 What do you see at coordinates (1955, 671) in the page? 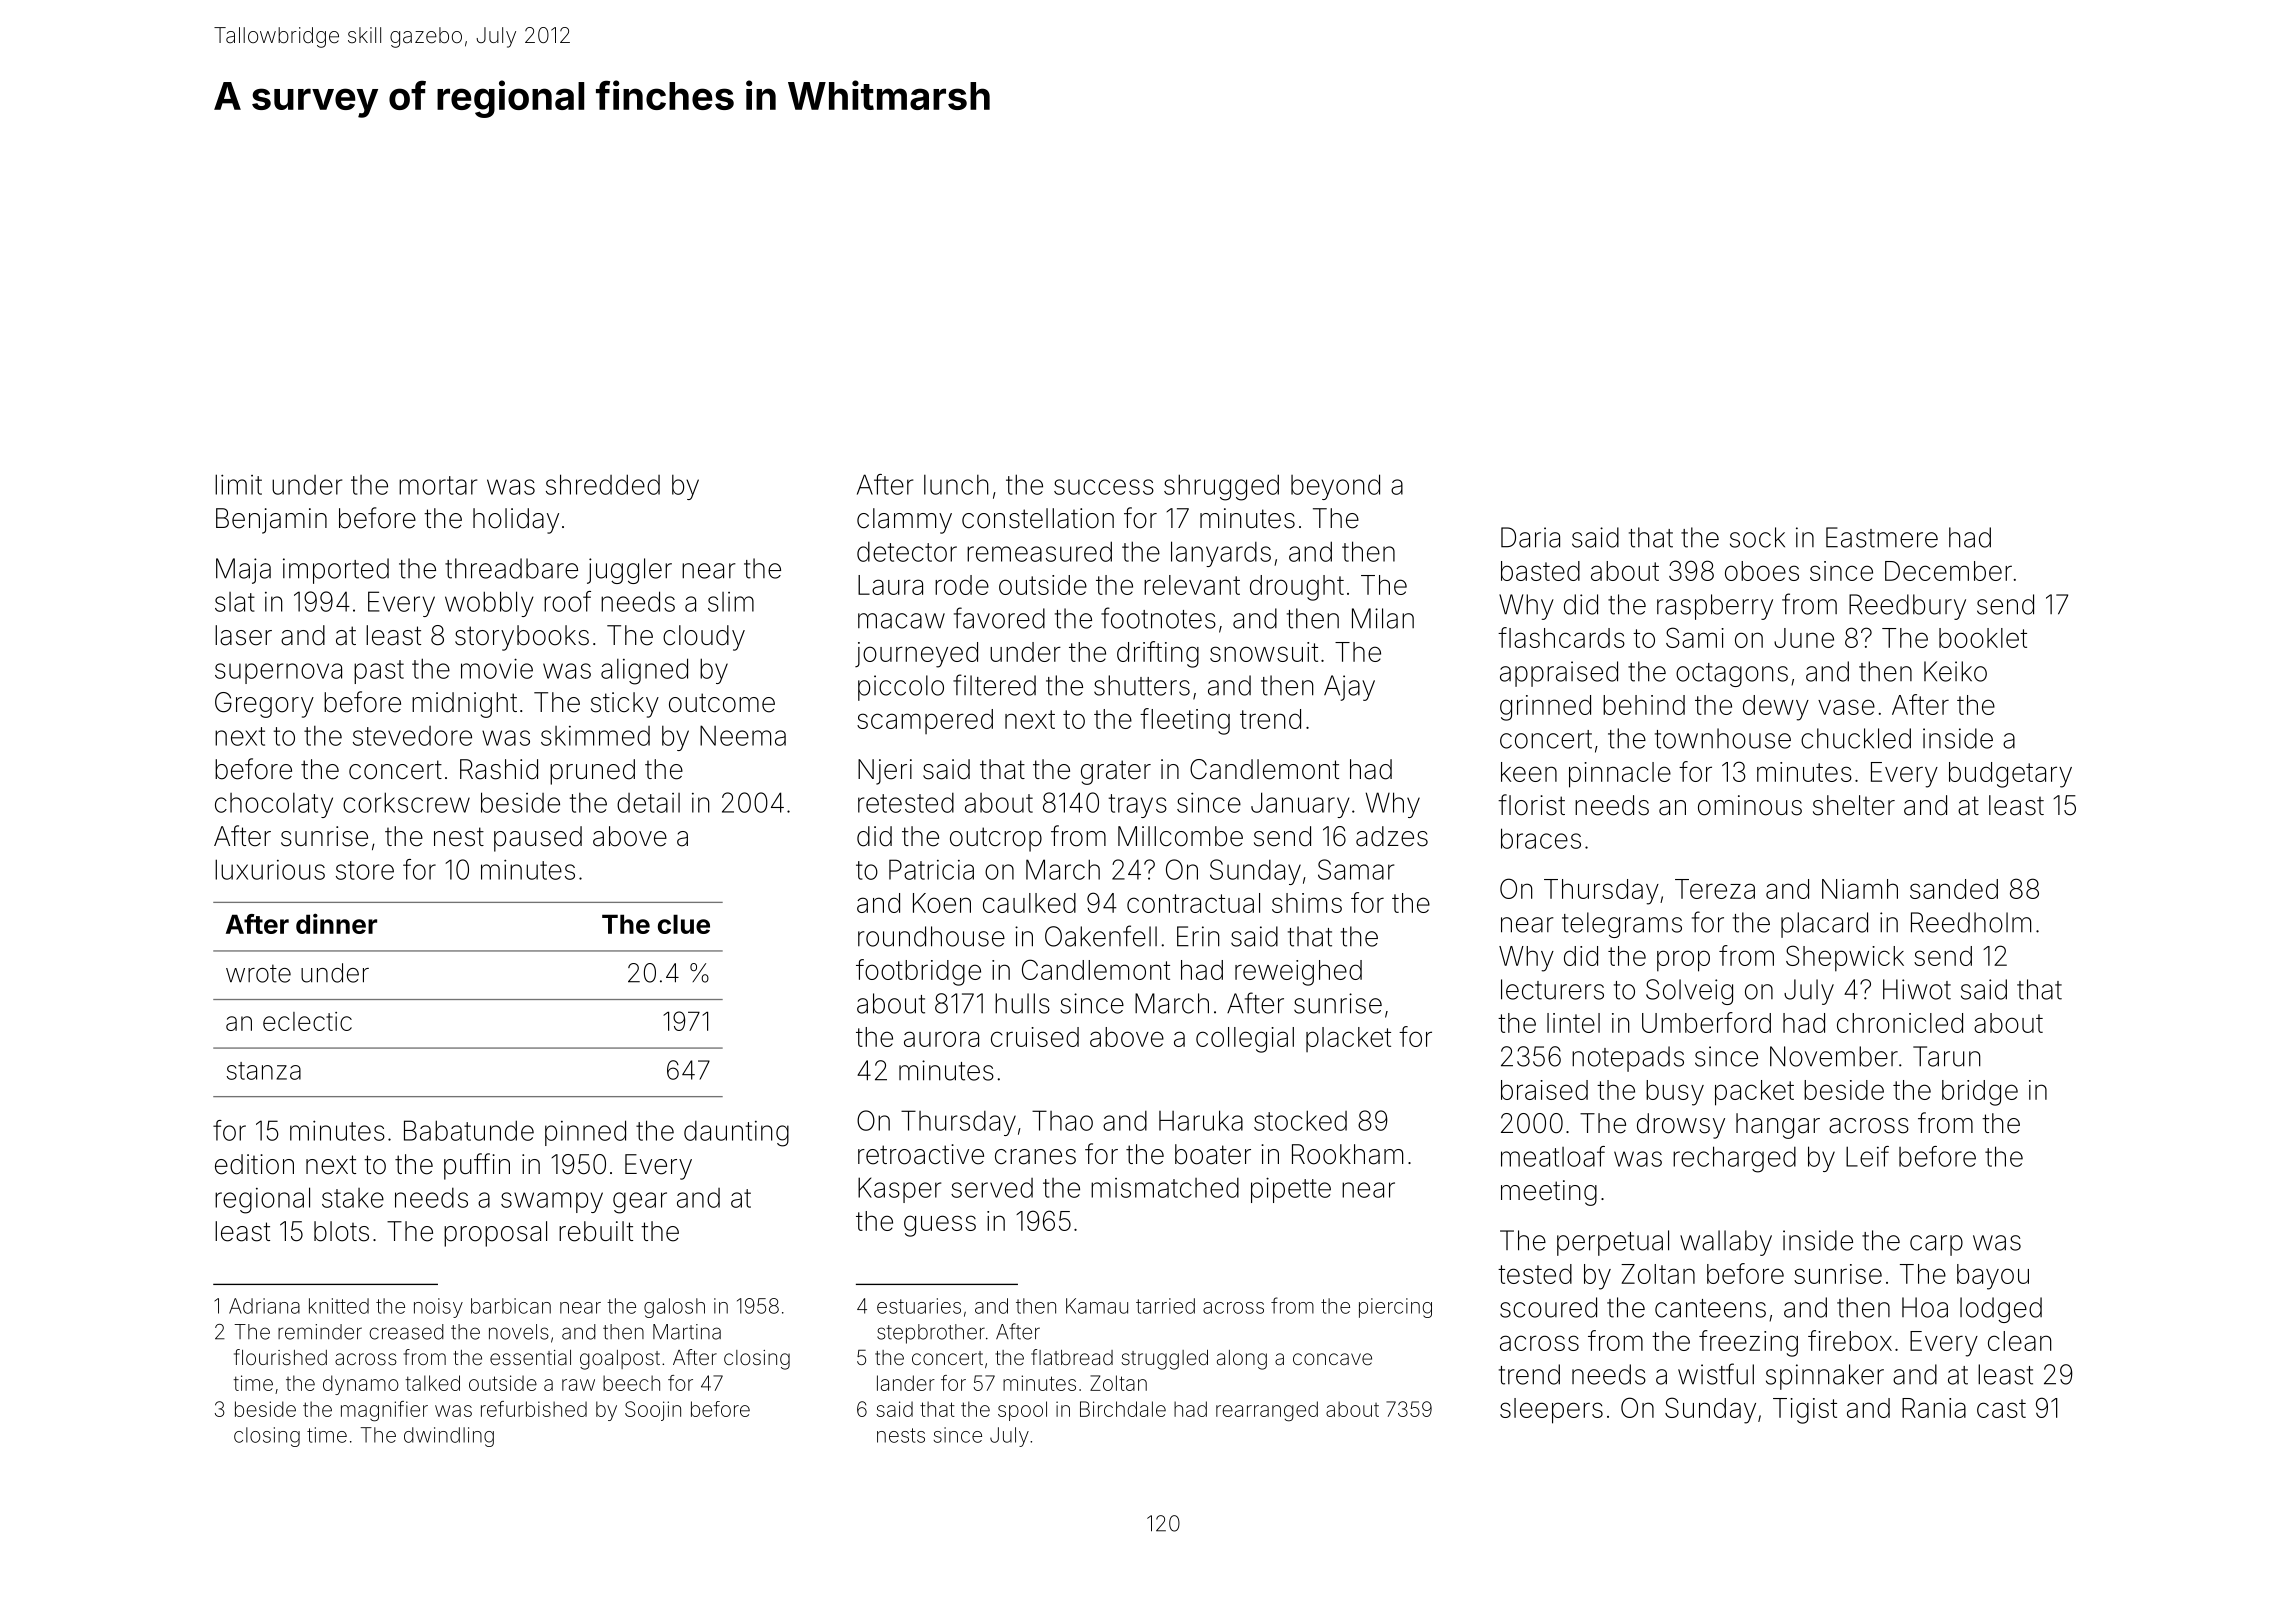
I see `Keiko` at bounding box center [1955, 671].
